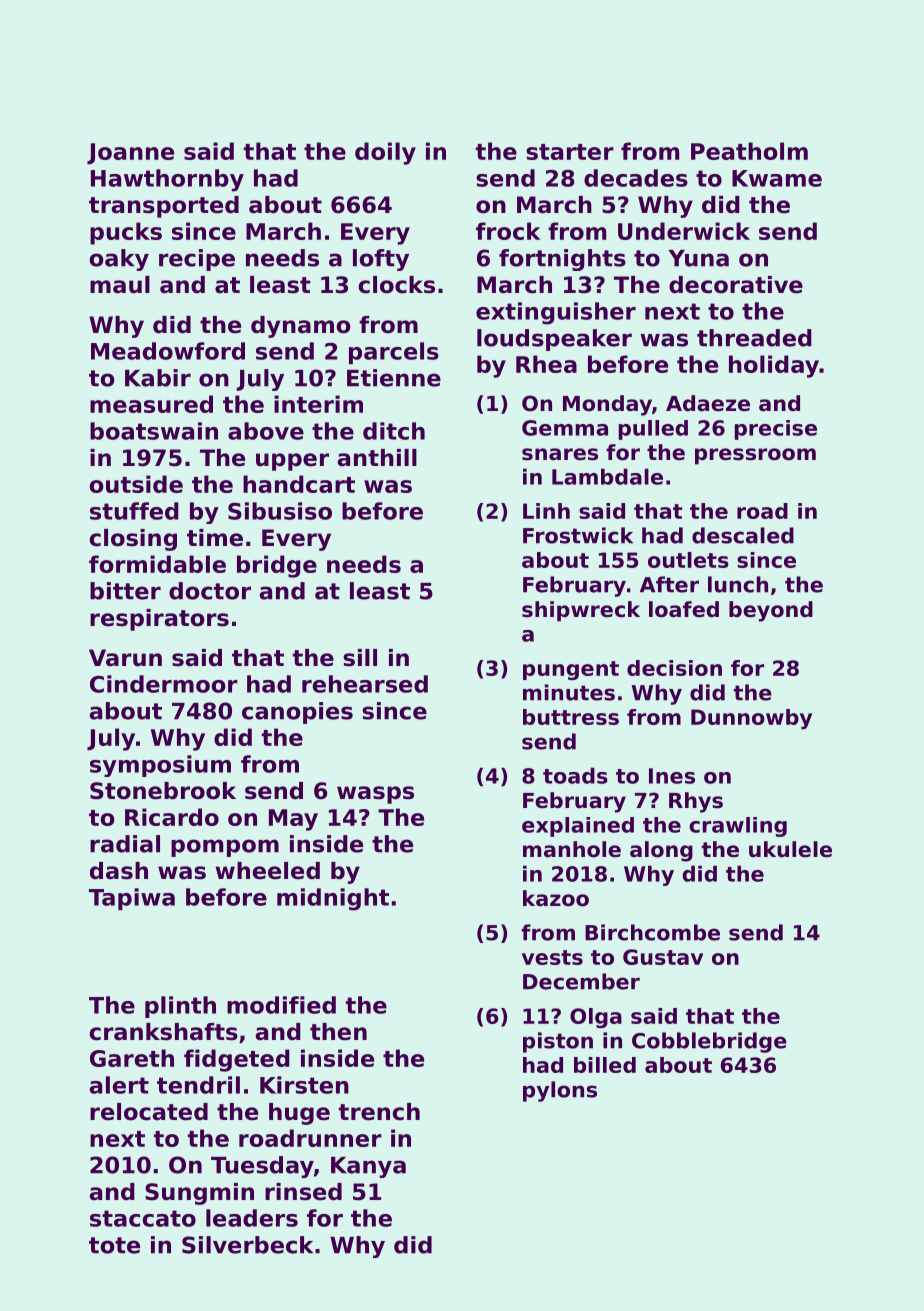 The height and width of the screenshot is (1311, 924). I want to click on sill, so click(360, 658).
